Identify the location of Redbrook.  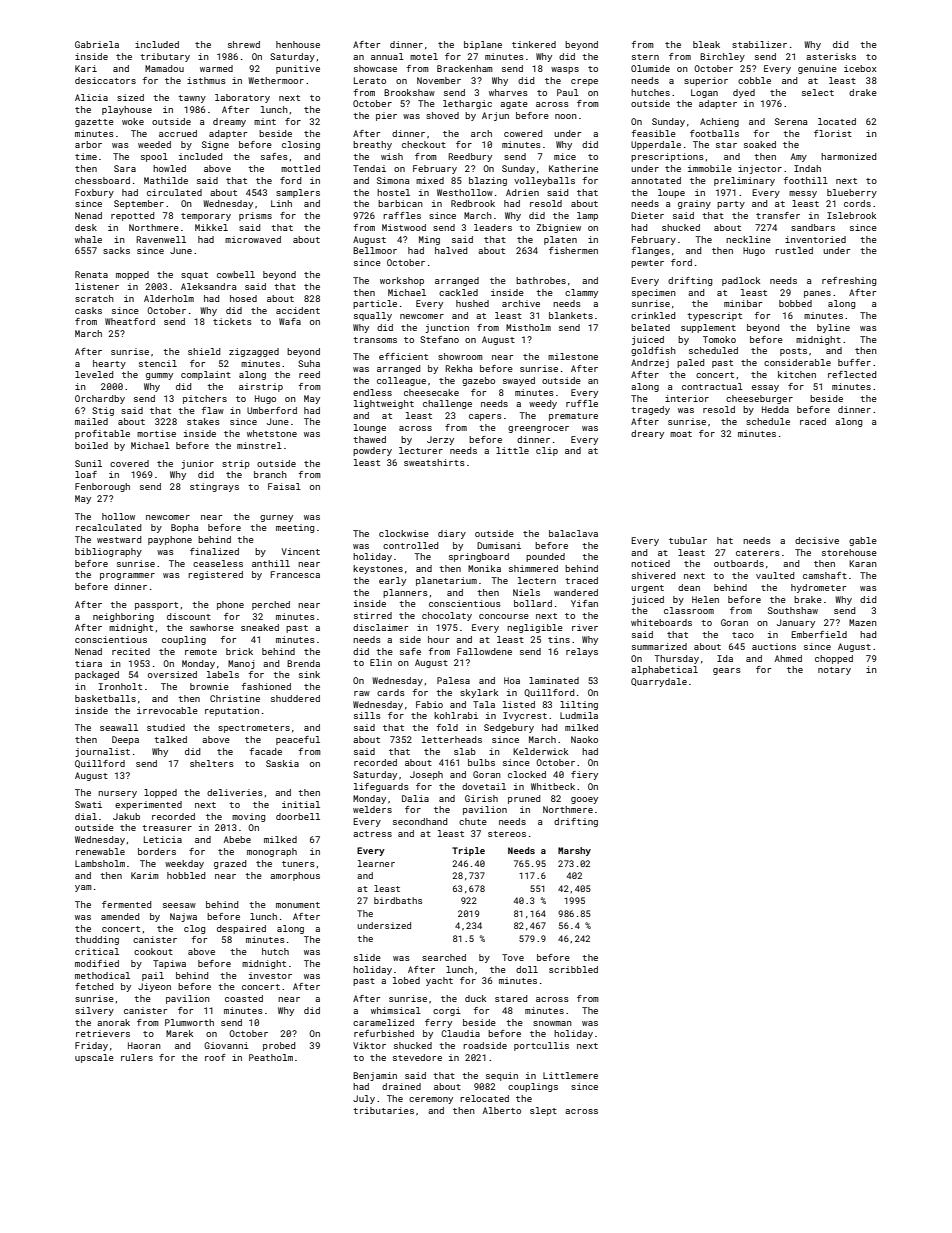
(473, 203).
